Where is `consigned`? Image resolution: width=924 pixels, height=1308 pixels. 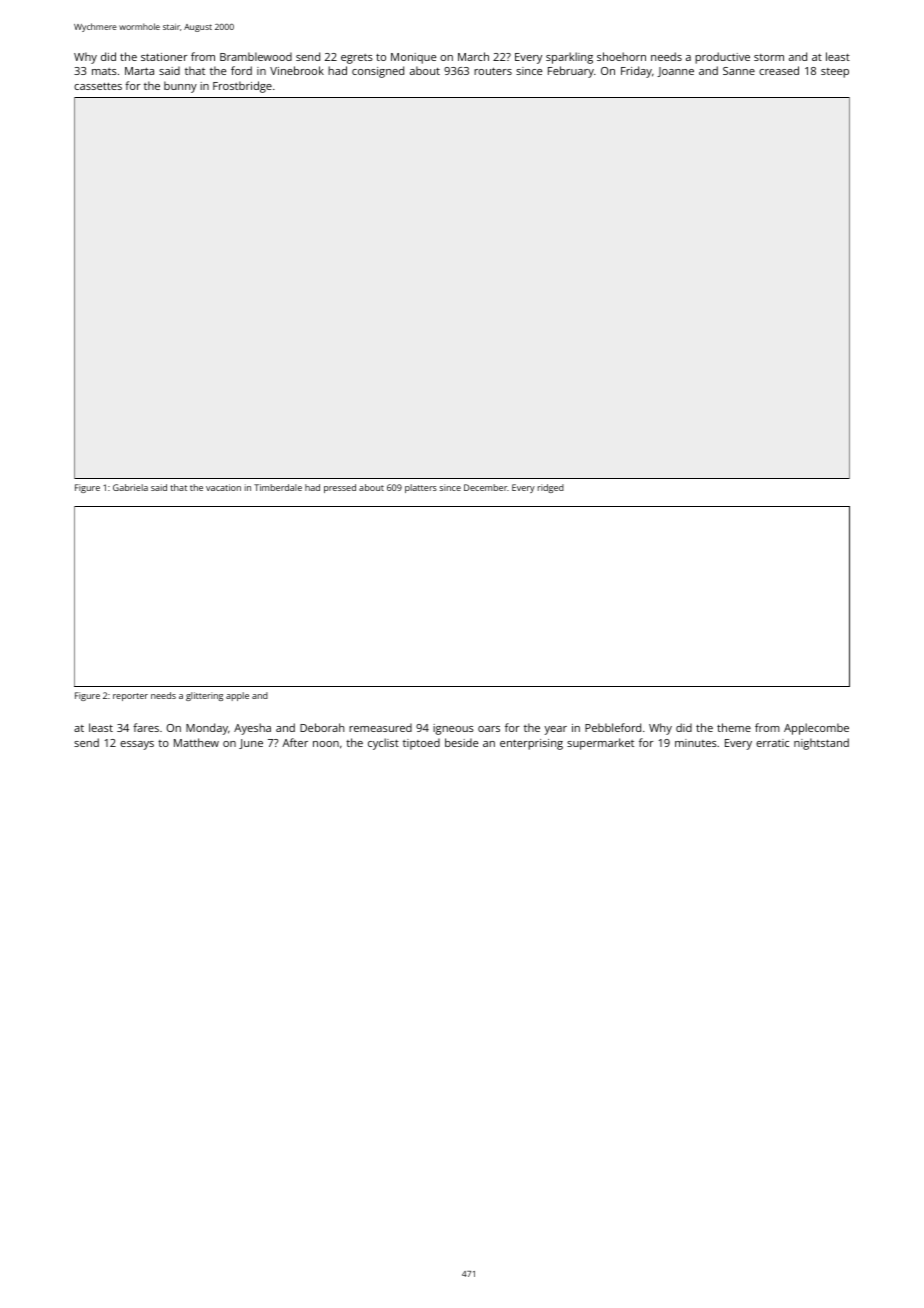
consigned is located at coordinates (378, 72).
